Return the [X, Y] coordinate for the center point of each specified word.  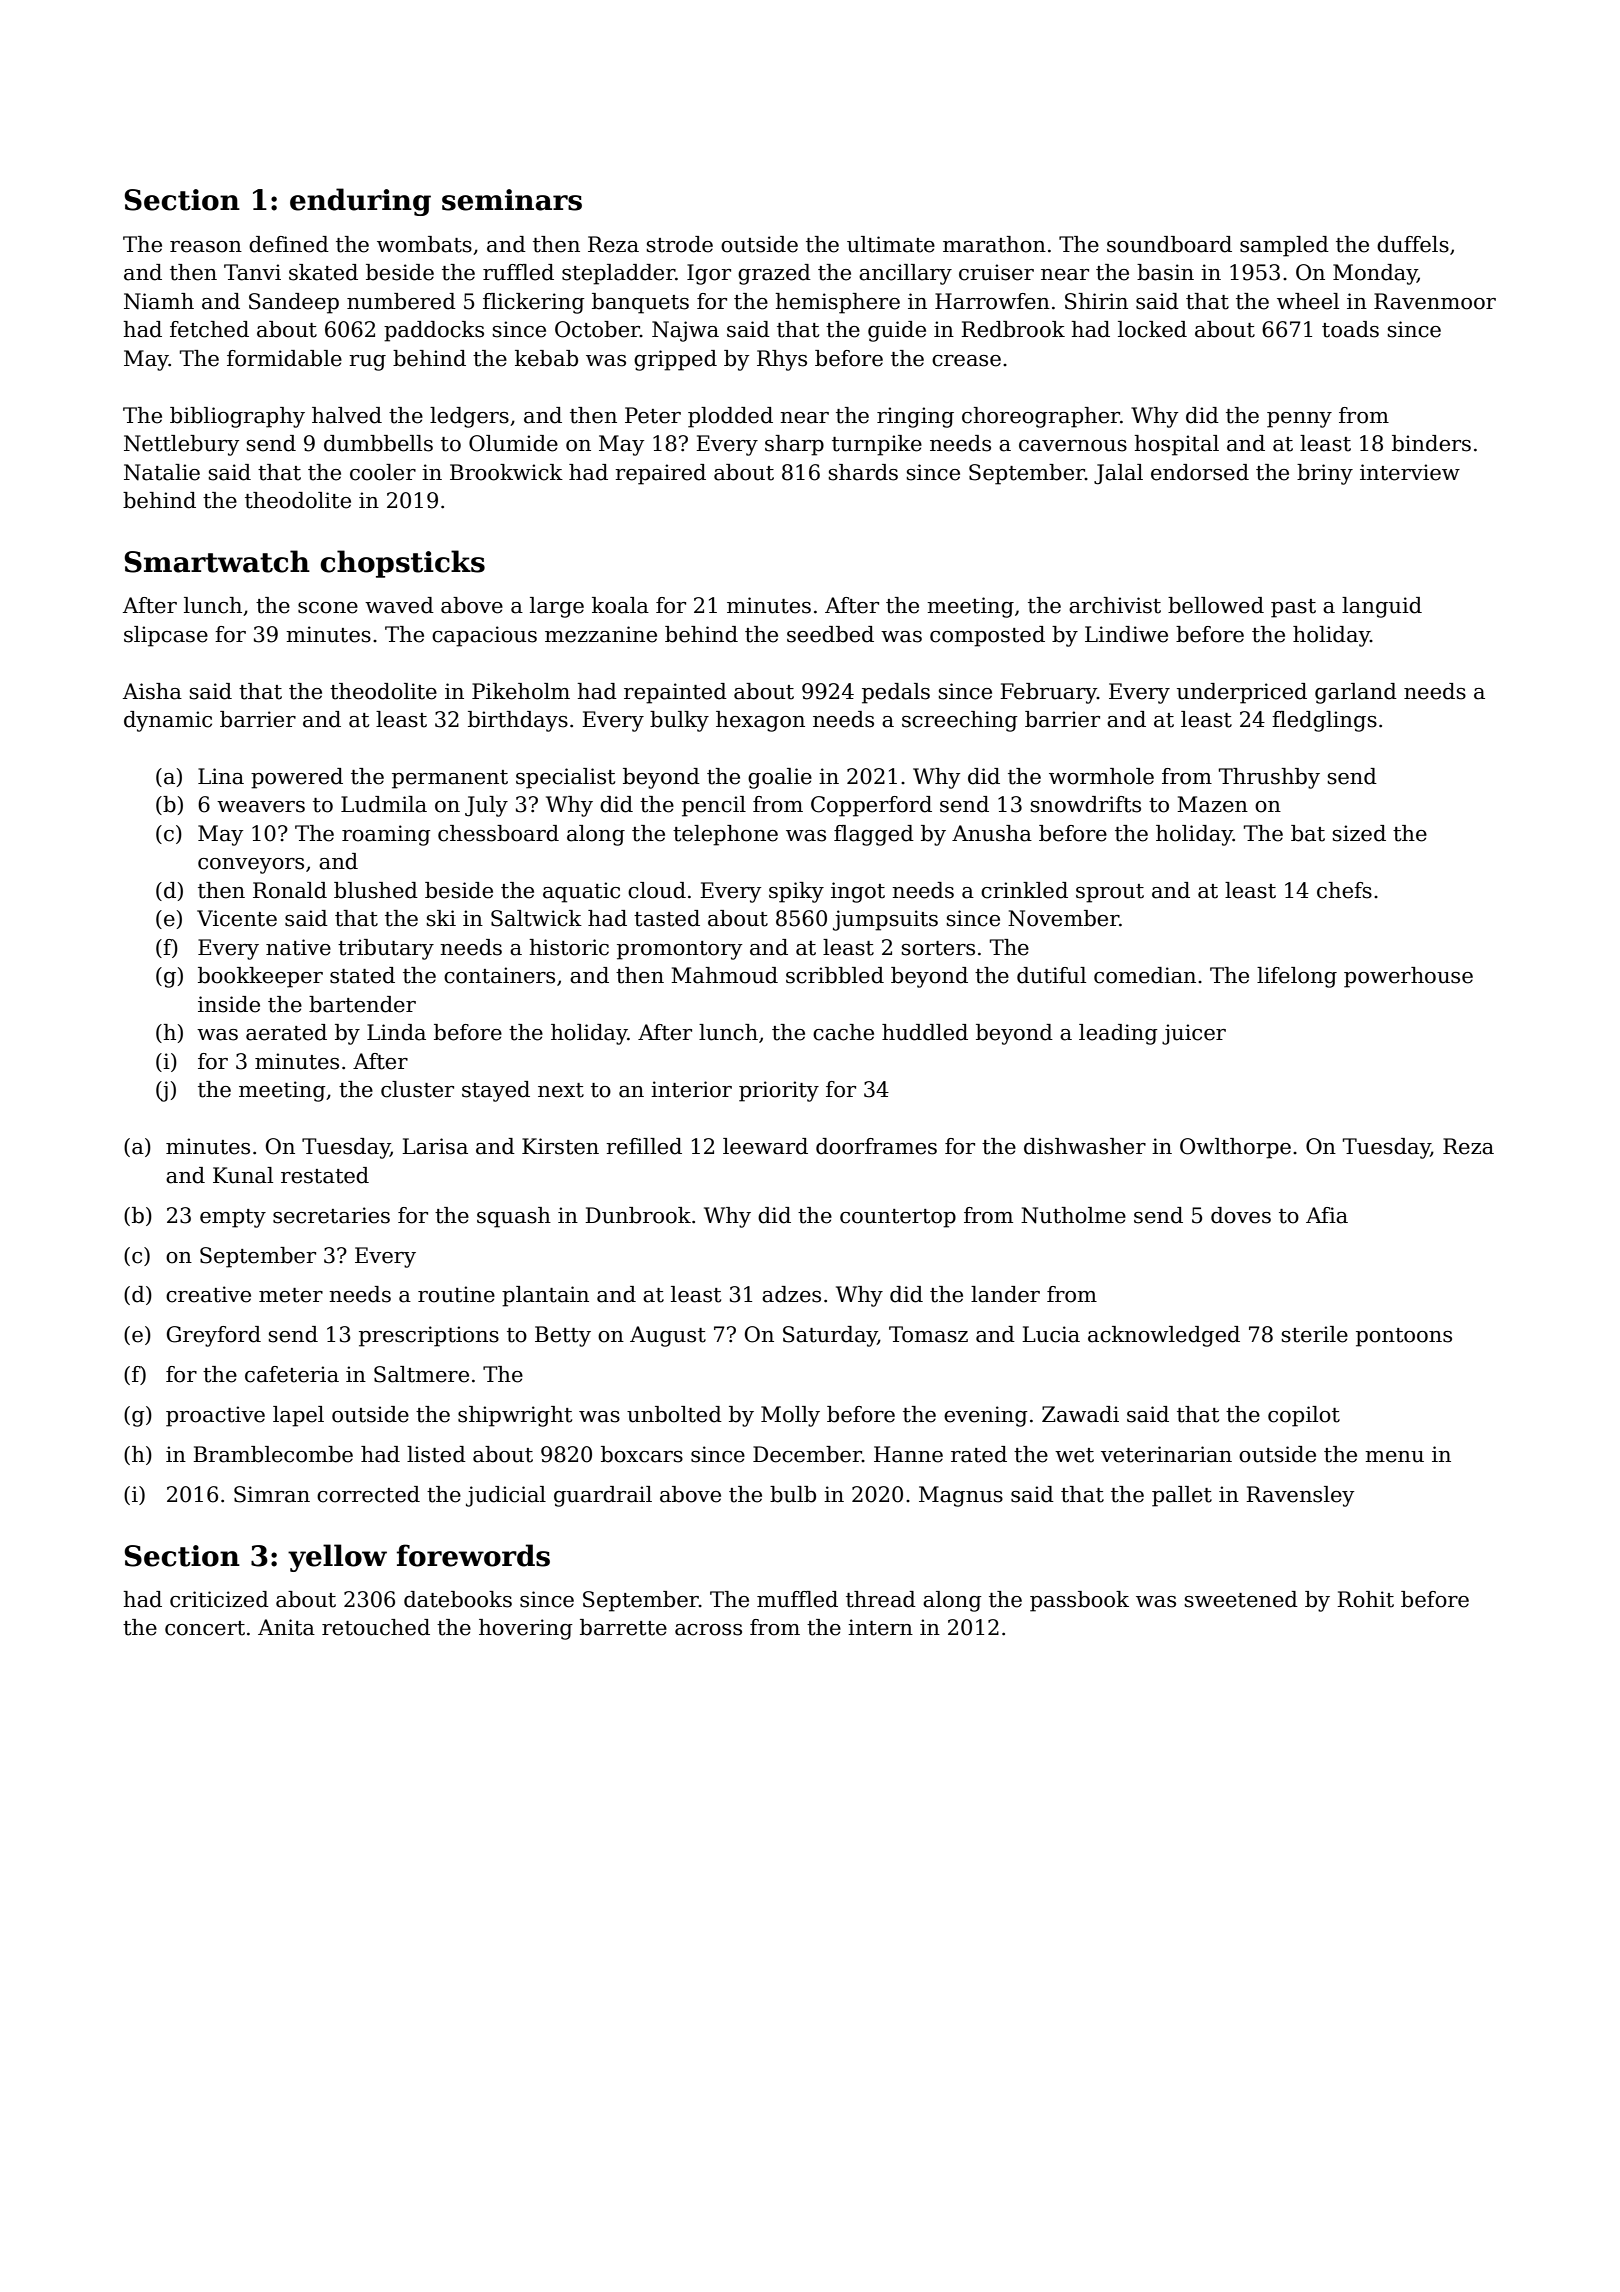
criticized [219, 1599]
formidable [284, 358]
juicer [1194, 1034]
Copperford [871, 806]
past [1293, 608]
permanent [450, 779]
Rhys [782, 360]
